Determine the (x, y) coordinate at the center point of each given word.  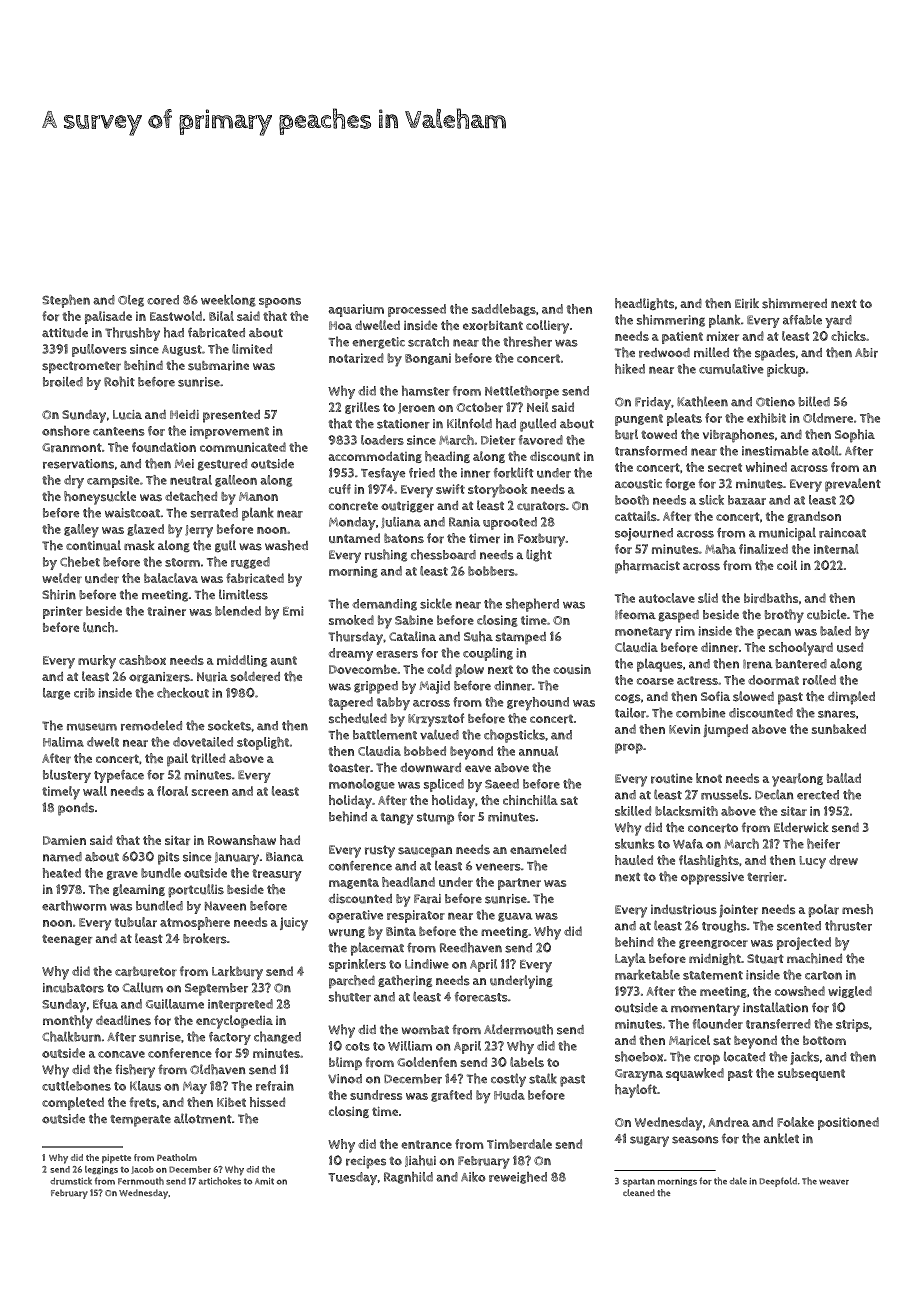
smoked (351, 620)
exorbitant (493, 326)
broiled (63, 382)
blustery (67, 776)
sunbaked (839, 729)
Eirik (747, 303)
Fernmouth (141, 1181)
